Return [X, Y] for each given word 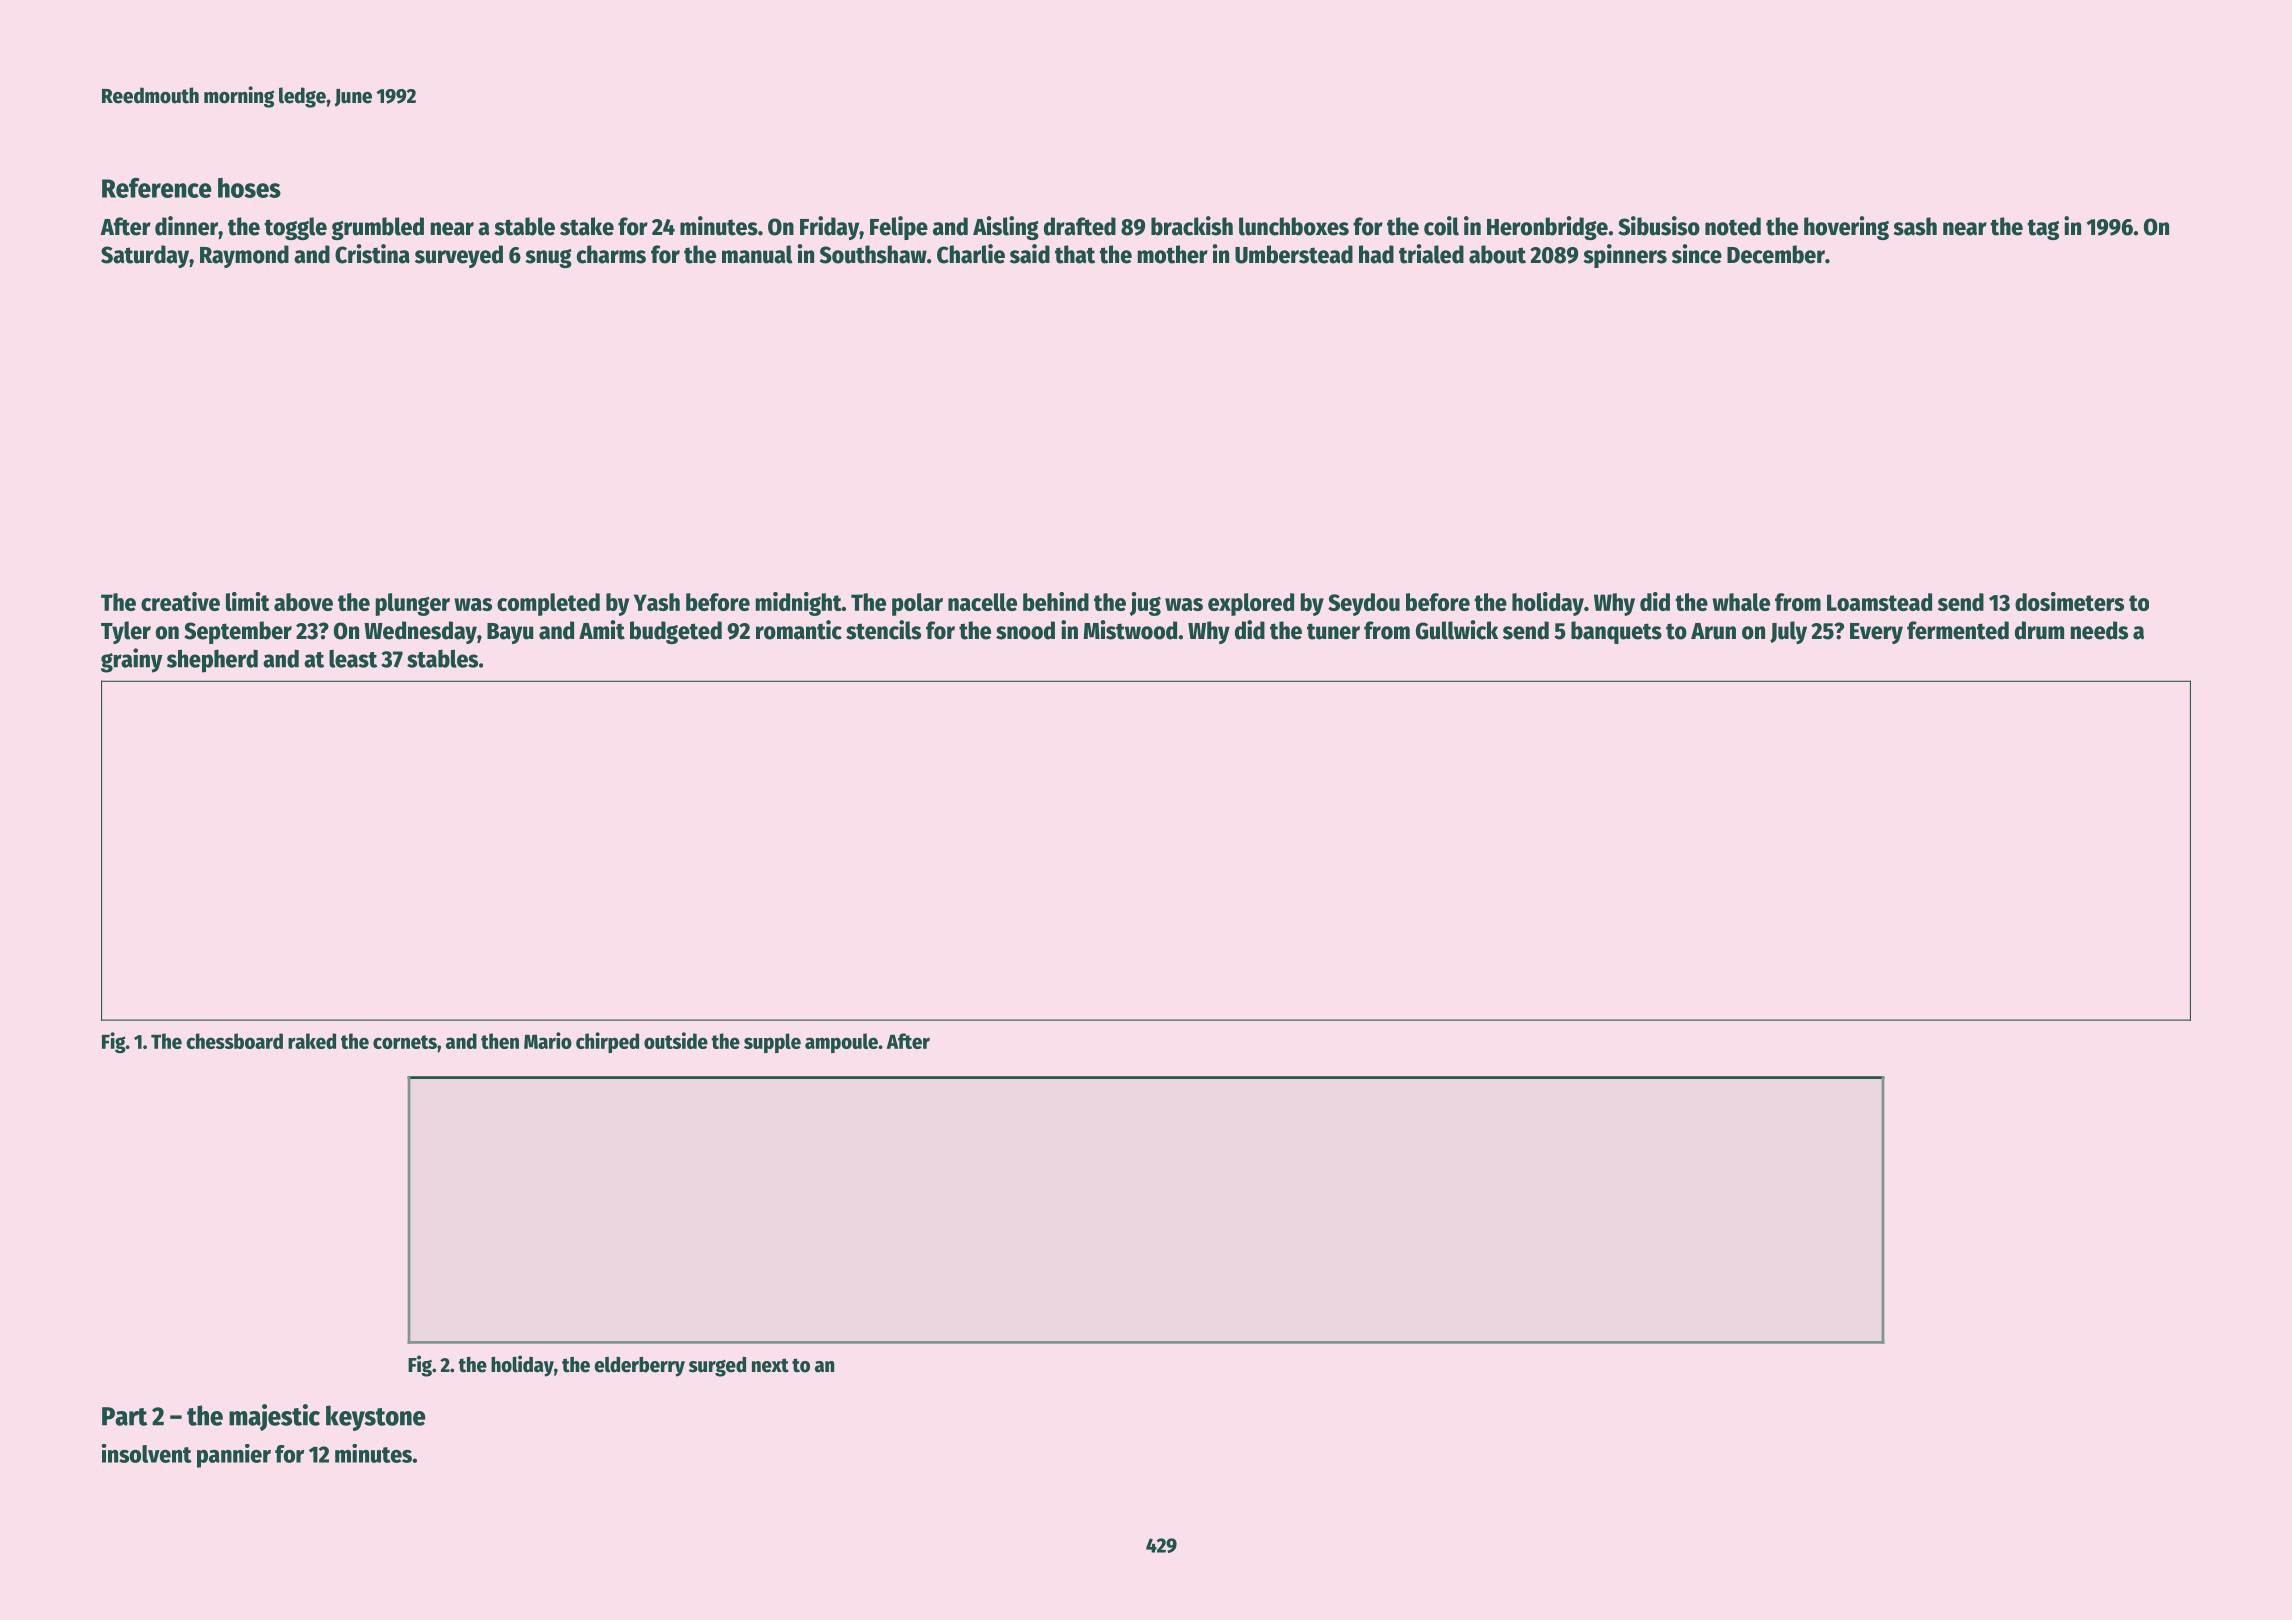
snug [548, 258]
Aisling [1006, 228]
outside [676, 1040]
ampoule [841, 1043]
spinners [1625, 256]
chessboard [234, 1041]
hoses [249, 188]
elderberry [639, 1367]
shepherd [212, 661]
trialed [1431, 254]
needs [2099, 630]
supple [772, 1043]
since [1697, 254]
